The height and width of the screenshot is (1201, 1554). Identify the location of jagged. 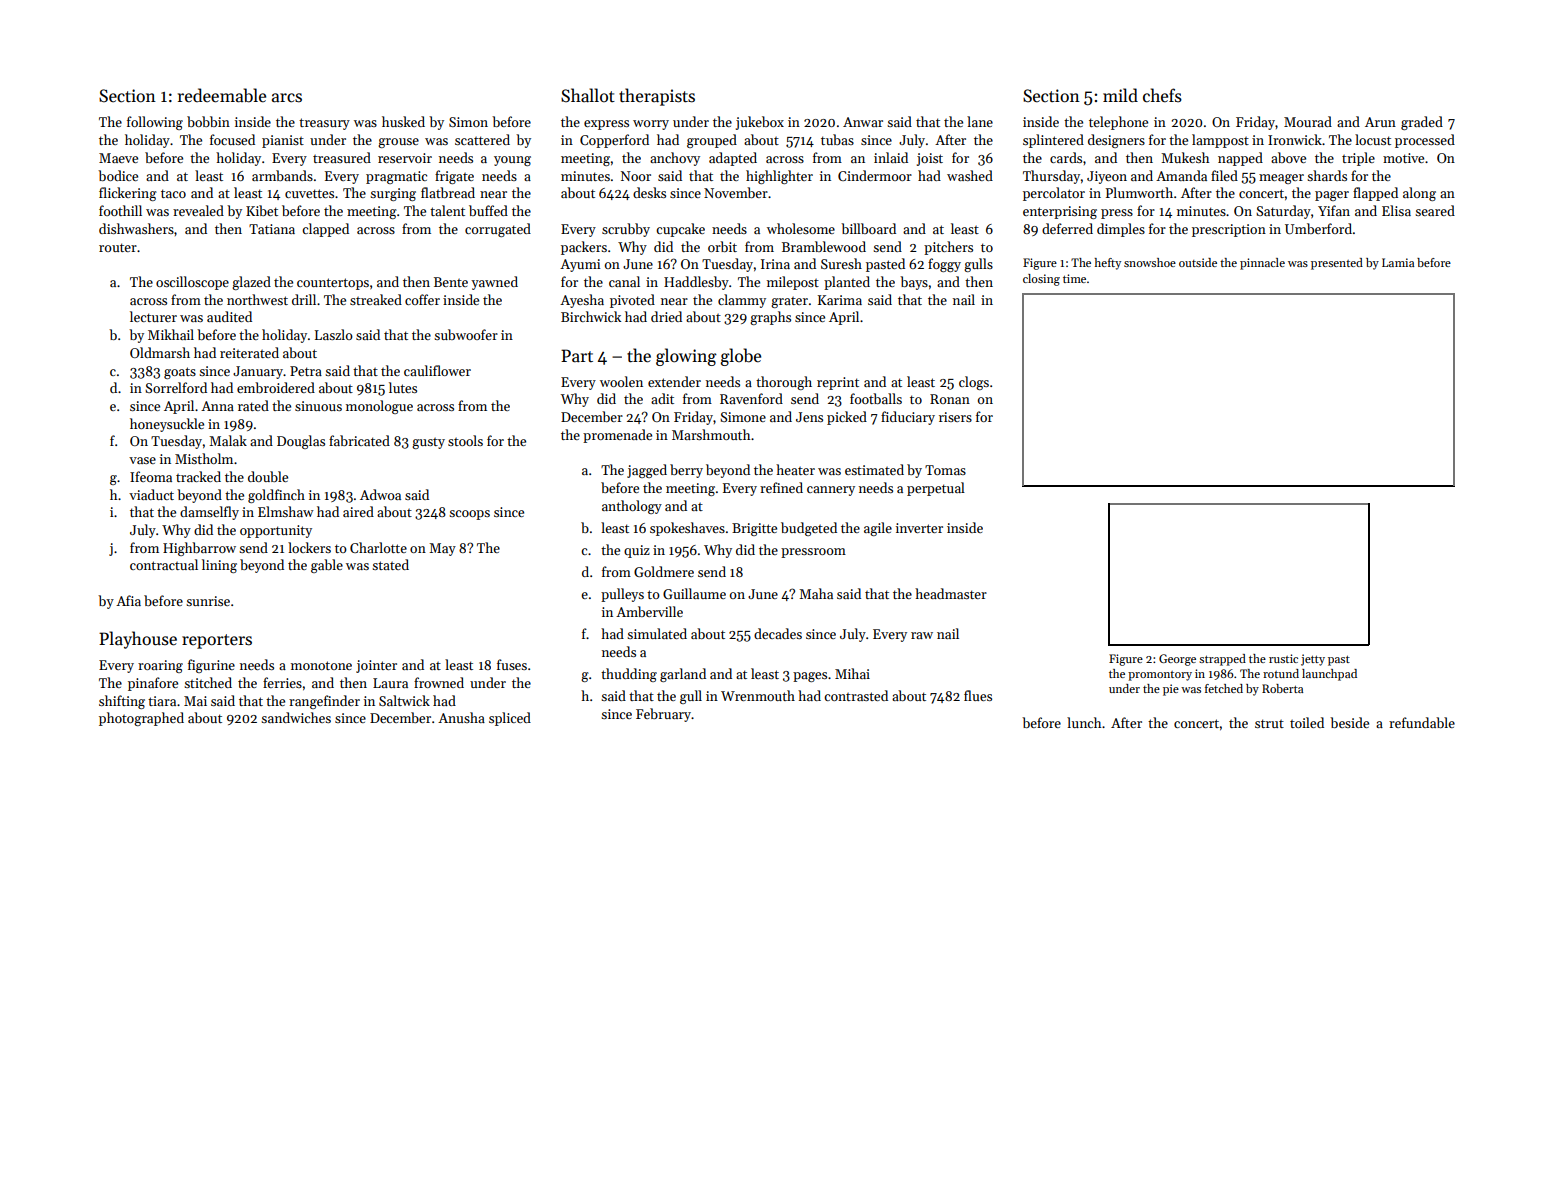
(647, 471).
